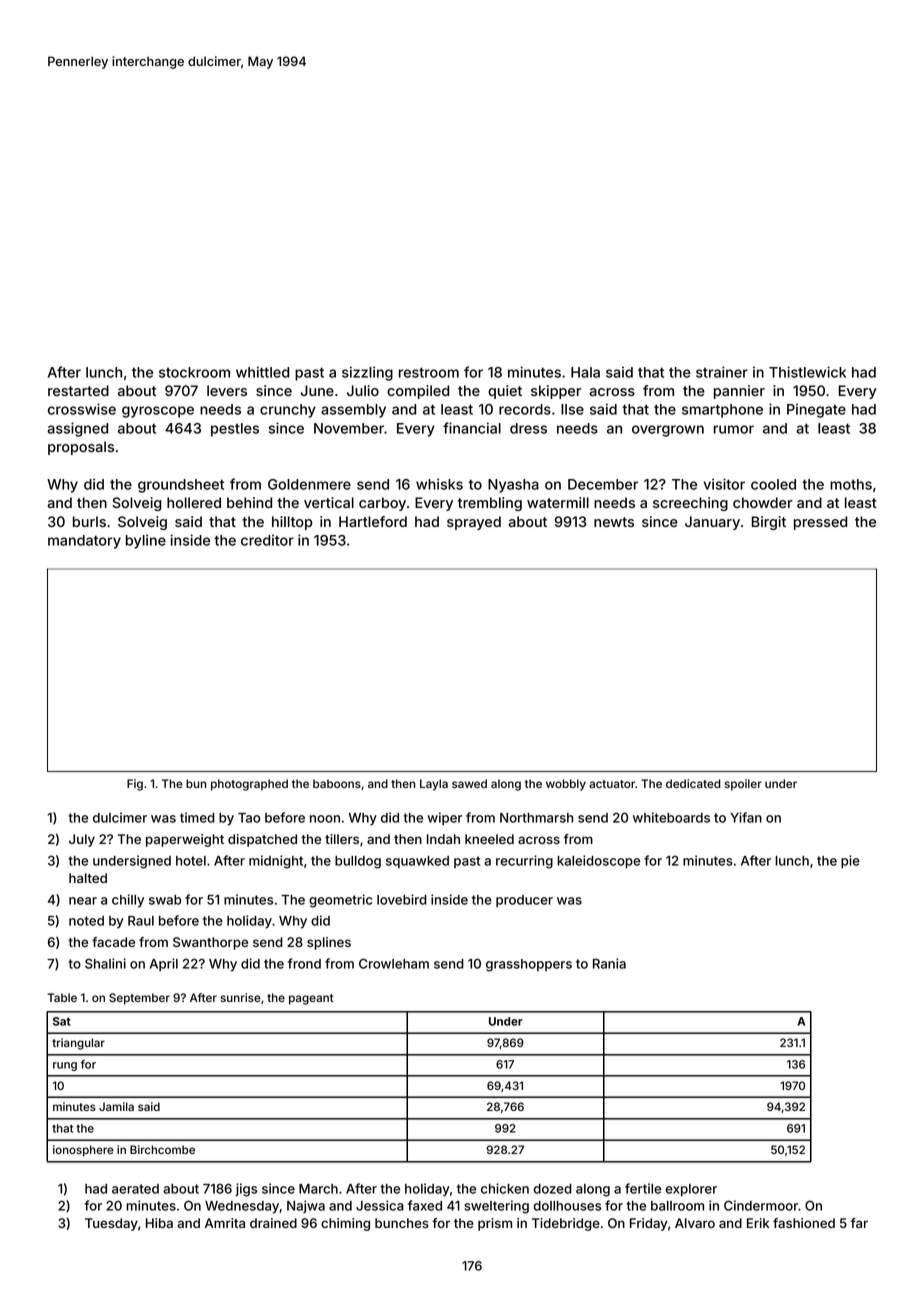  I want to click on newts, so click(614, 522).
